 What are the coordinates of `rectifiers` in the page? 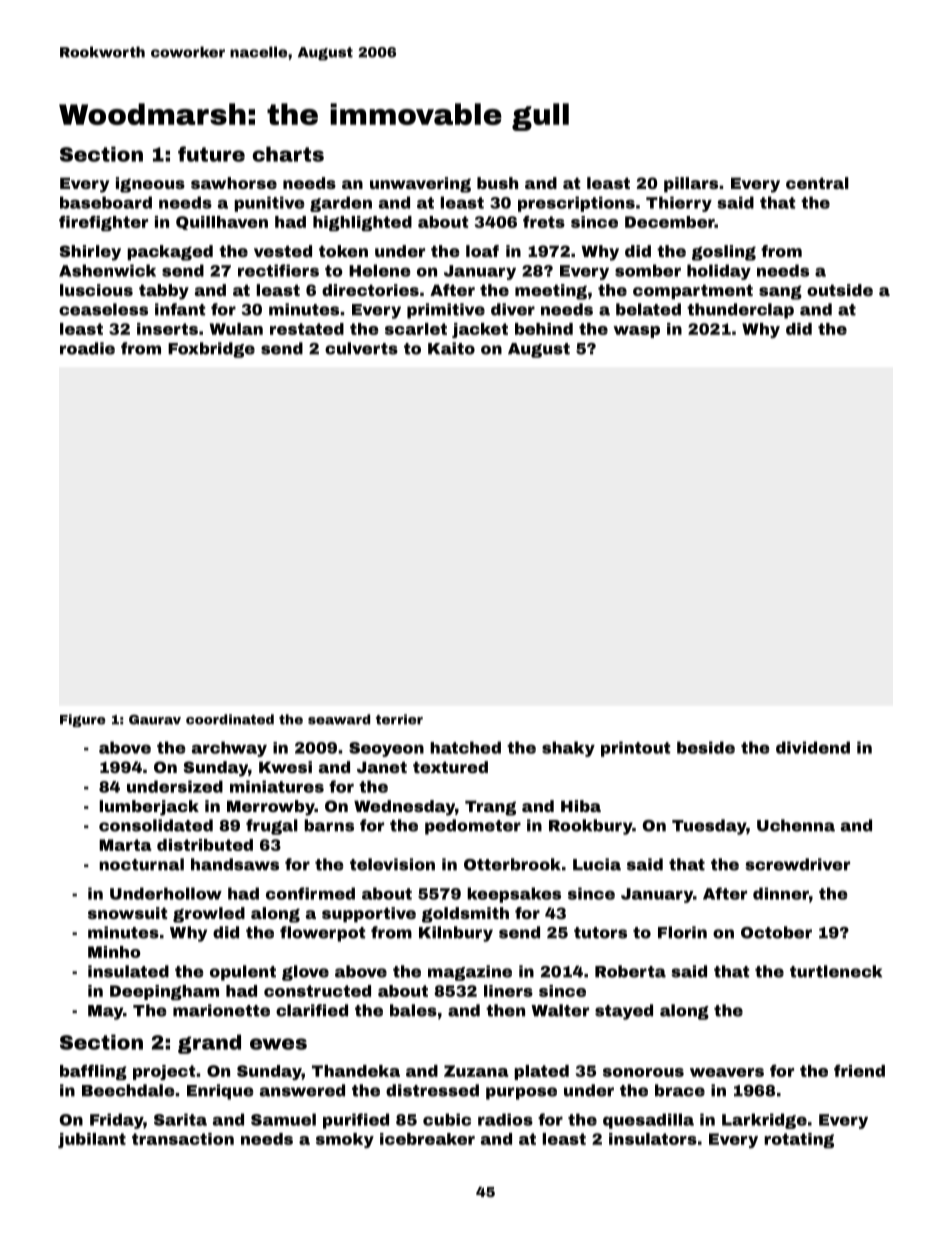 It's located at (278, 270).
